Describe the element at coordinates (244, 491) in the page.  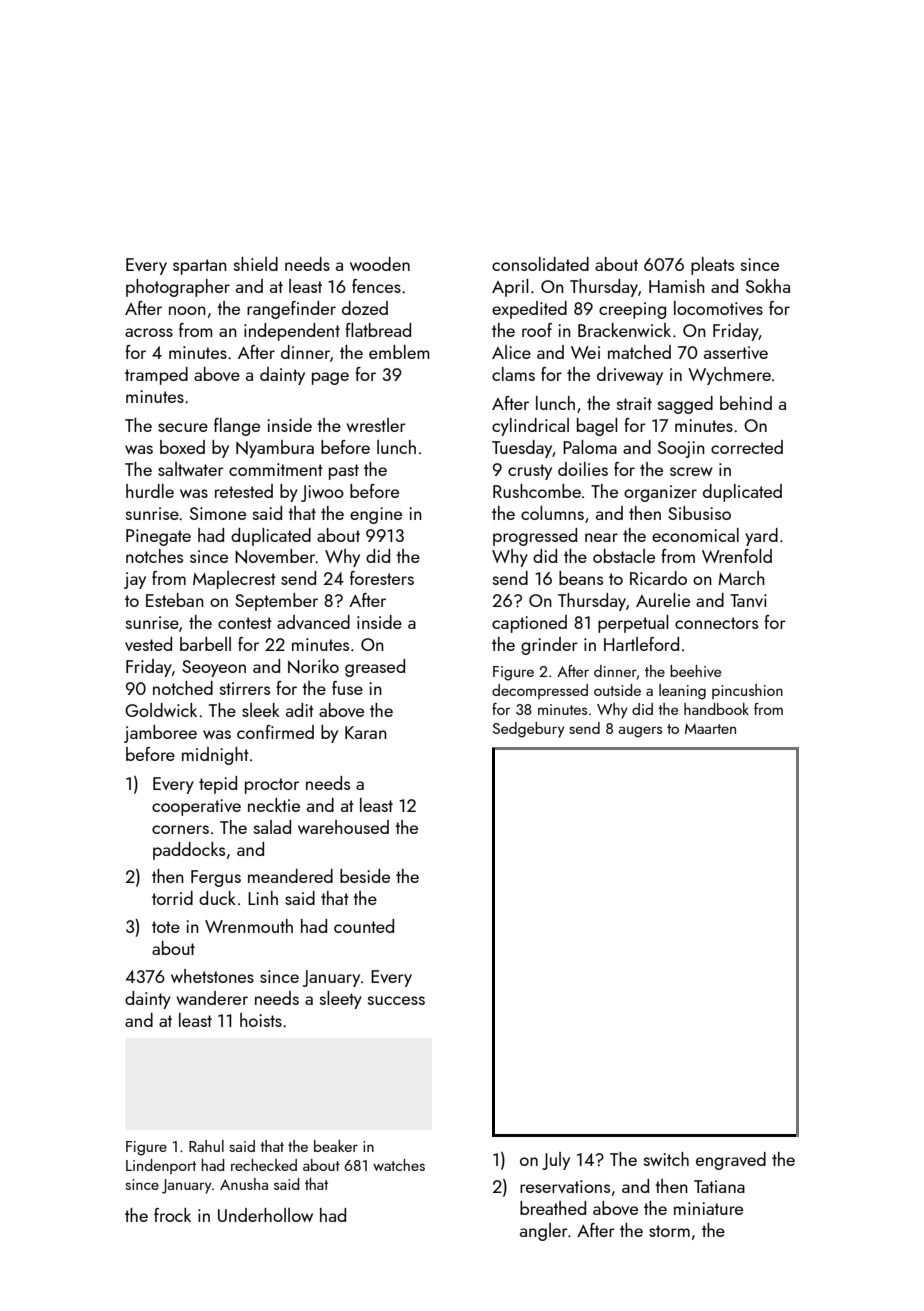
I see `retested` at that location.
